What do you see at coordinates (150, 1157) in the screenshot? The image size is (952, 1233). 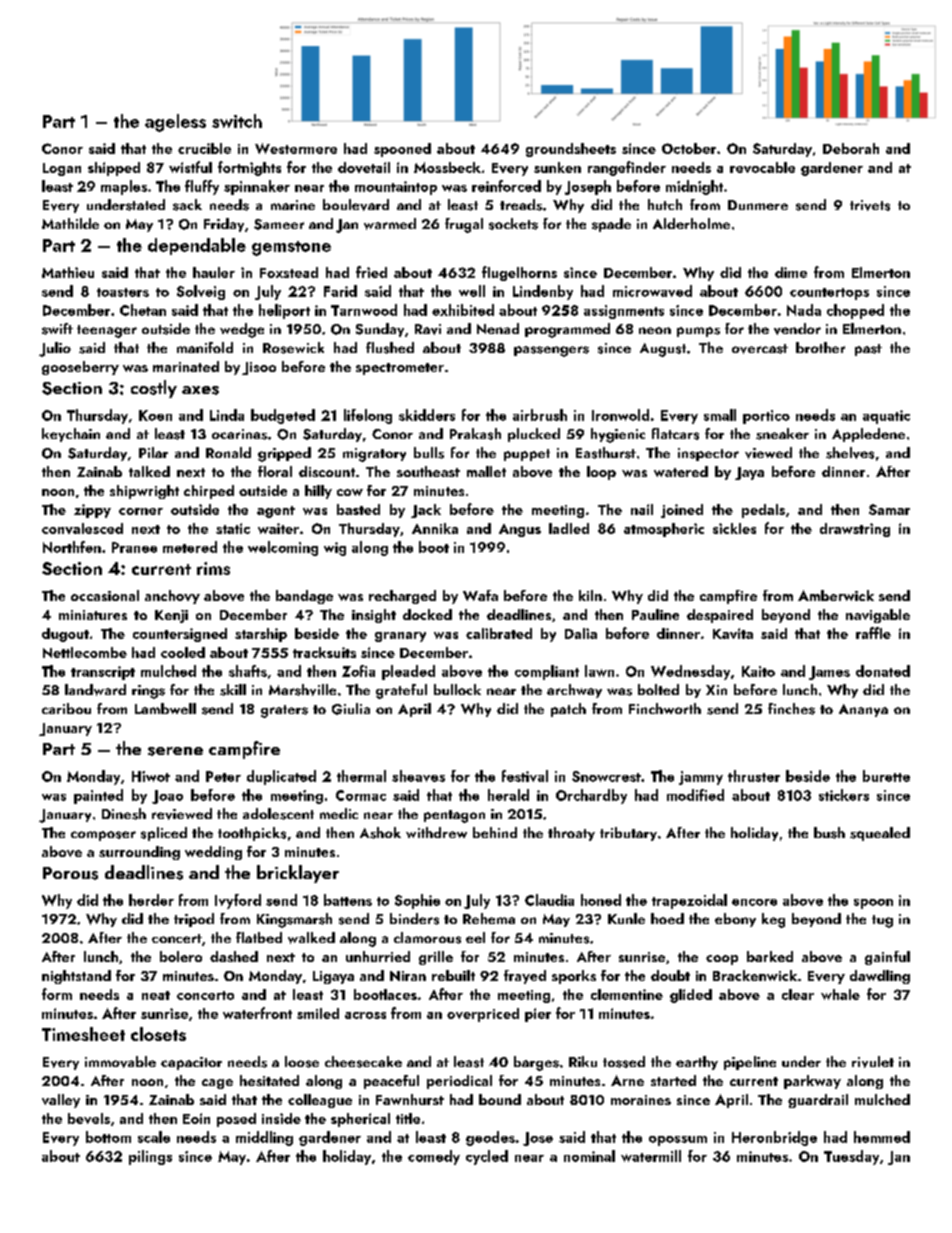 I see `pilings` at bounding box center [150, 1157].
